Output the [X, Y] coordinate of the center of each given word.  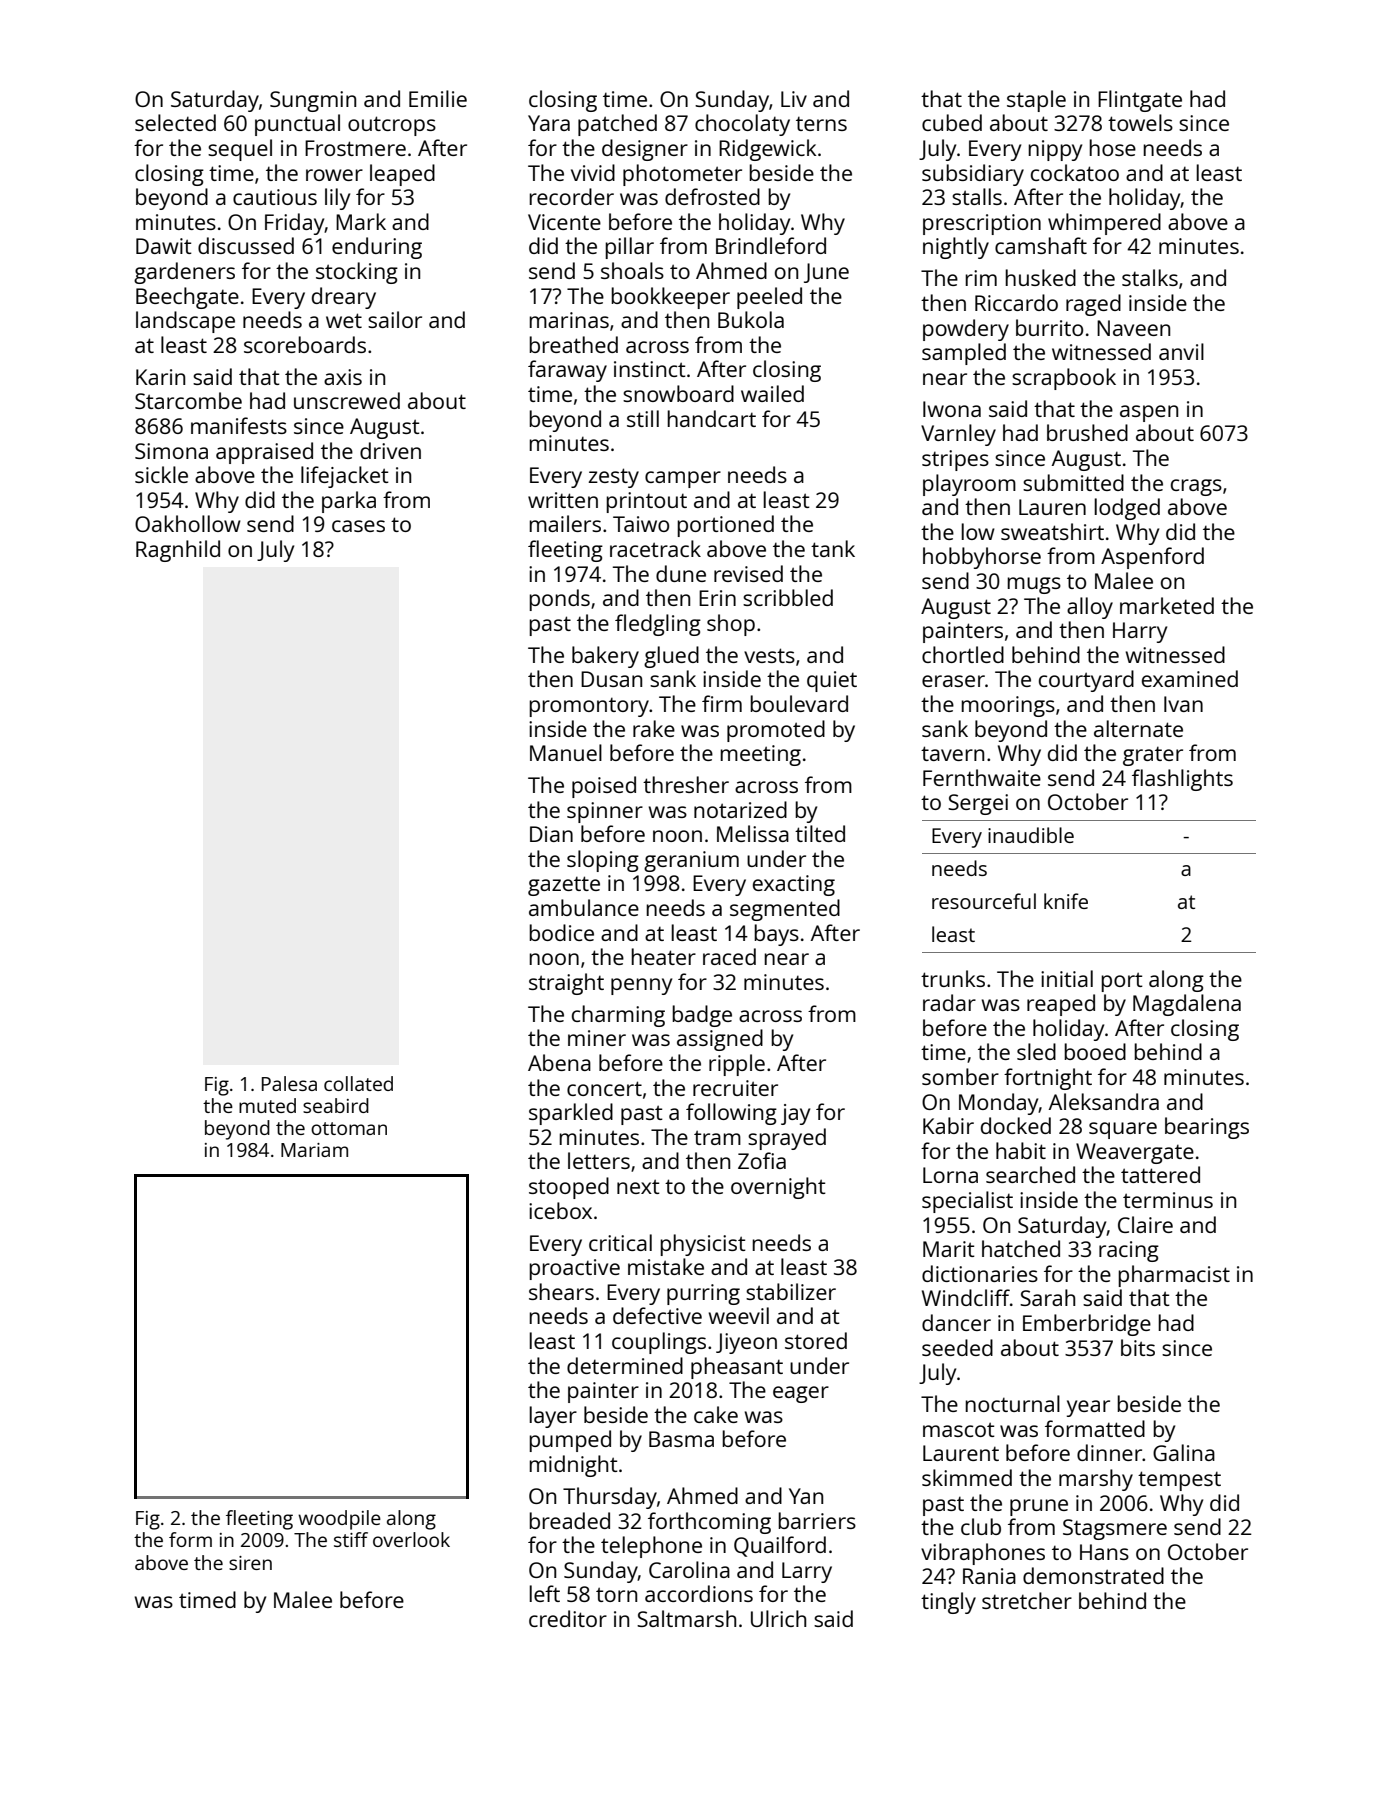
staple [1036, 101]
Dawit [164, 246]
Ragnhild [178, 551]
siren [250, 1563]
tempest [1179, 1481]
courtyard [1086, 681]
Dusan [611, 679]
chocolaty [742, 125]
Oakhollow [188, 523]
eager [801, 1394]
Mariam [314, 1150]
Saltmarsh [686, 1618]
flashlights [1182, 780]
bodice [561, 932]
